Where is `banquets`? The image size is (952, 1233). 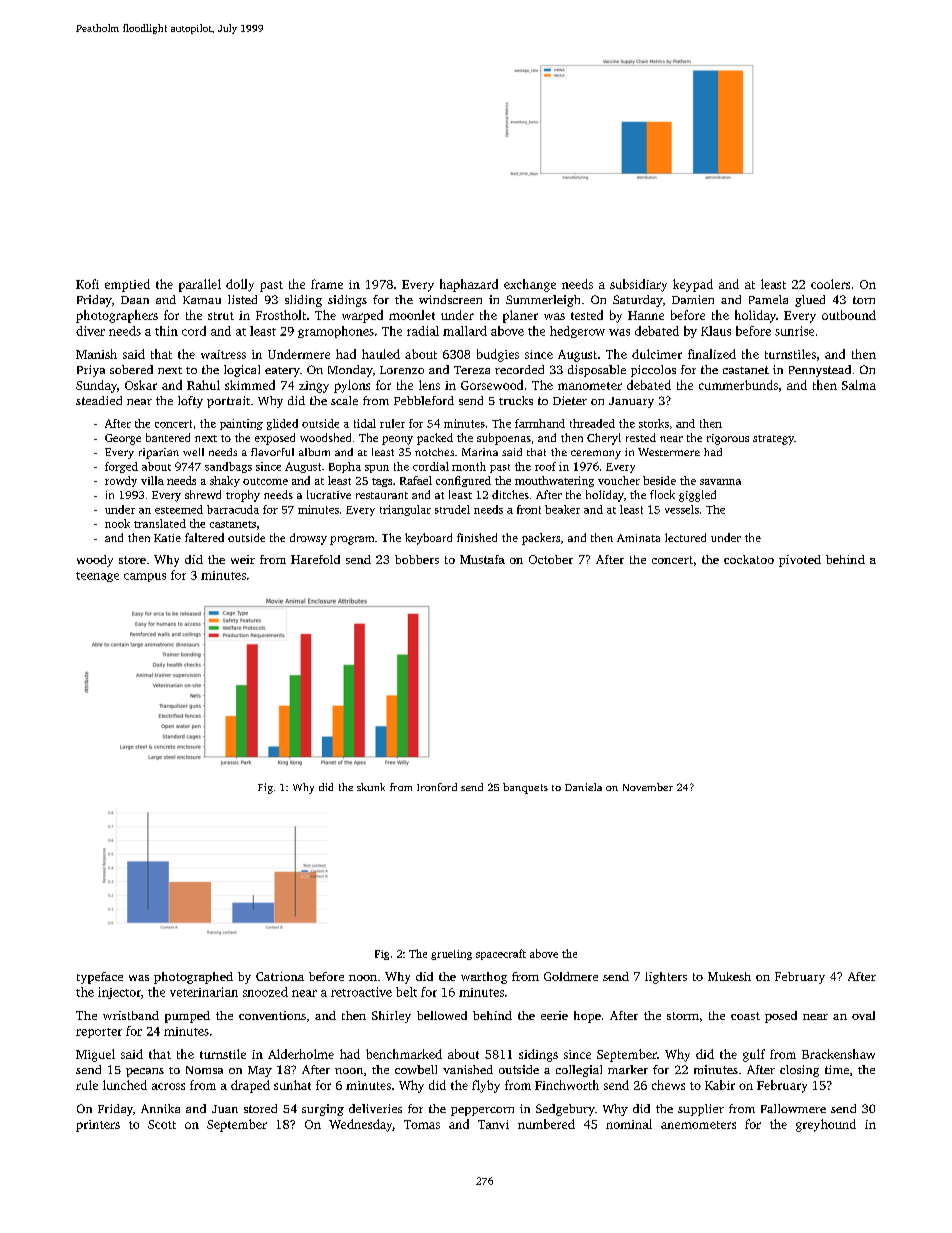 banquets is located at coordinates (525, 788).
